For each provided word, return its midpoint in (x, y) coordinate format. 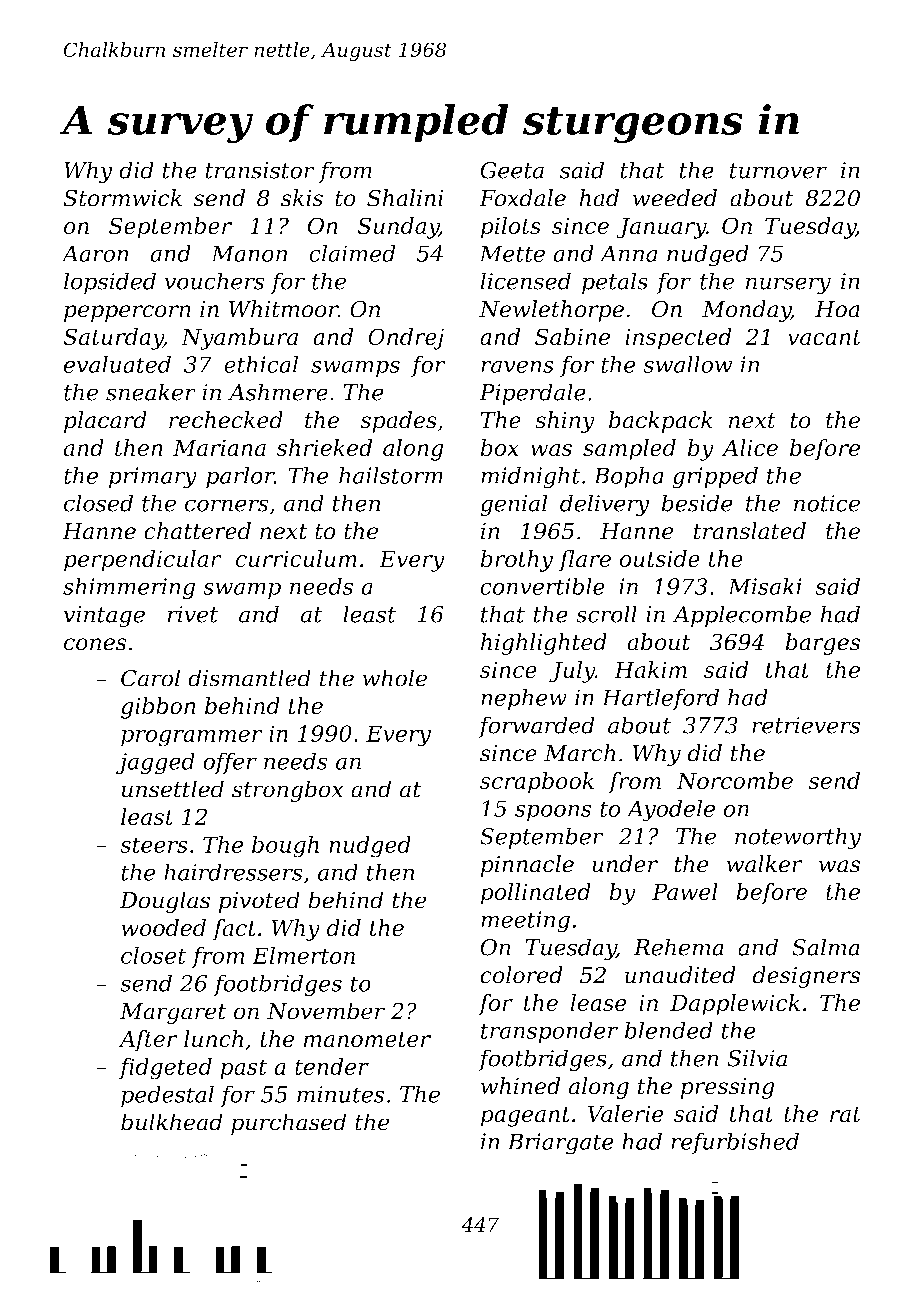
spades (398, 422)
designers (806, 977)
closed (98, 503)
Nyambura (239, 339)
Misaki (765, 586)
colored (521, 975)
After (148, 1041)
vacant (824, 337)
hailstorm (391, 475)
